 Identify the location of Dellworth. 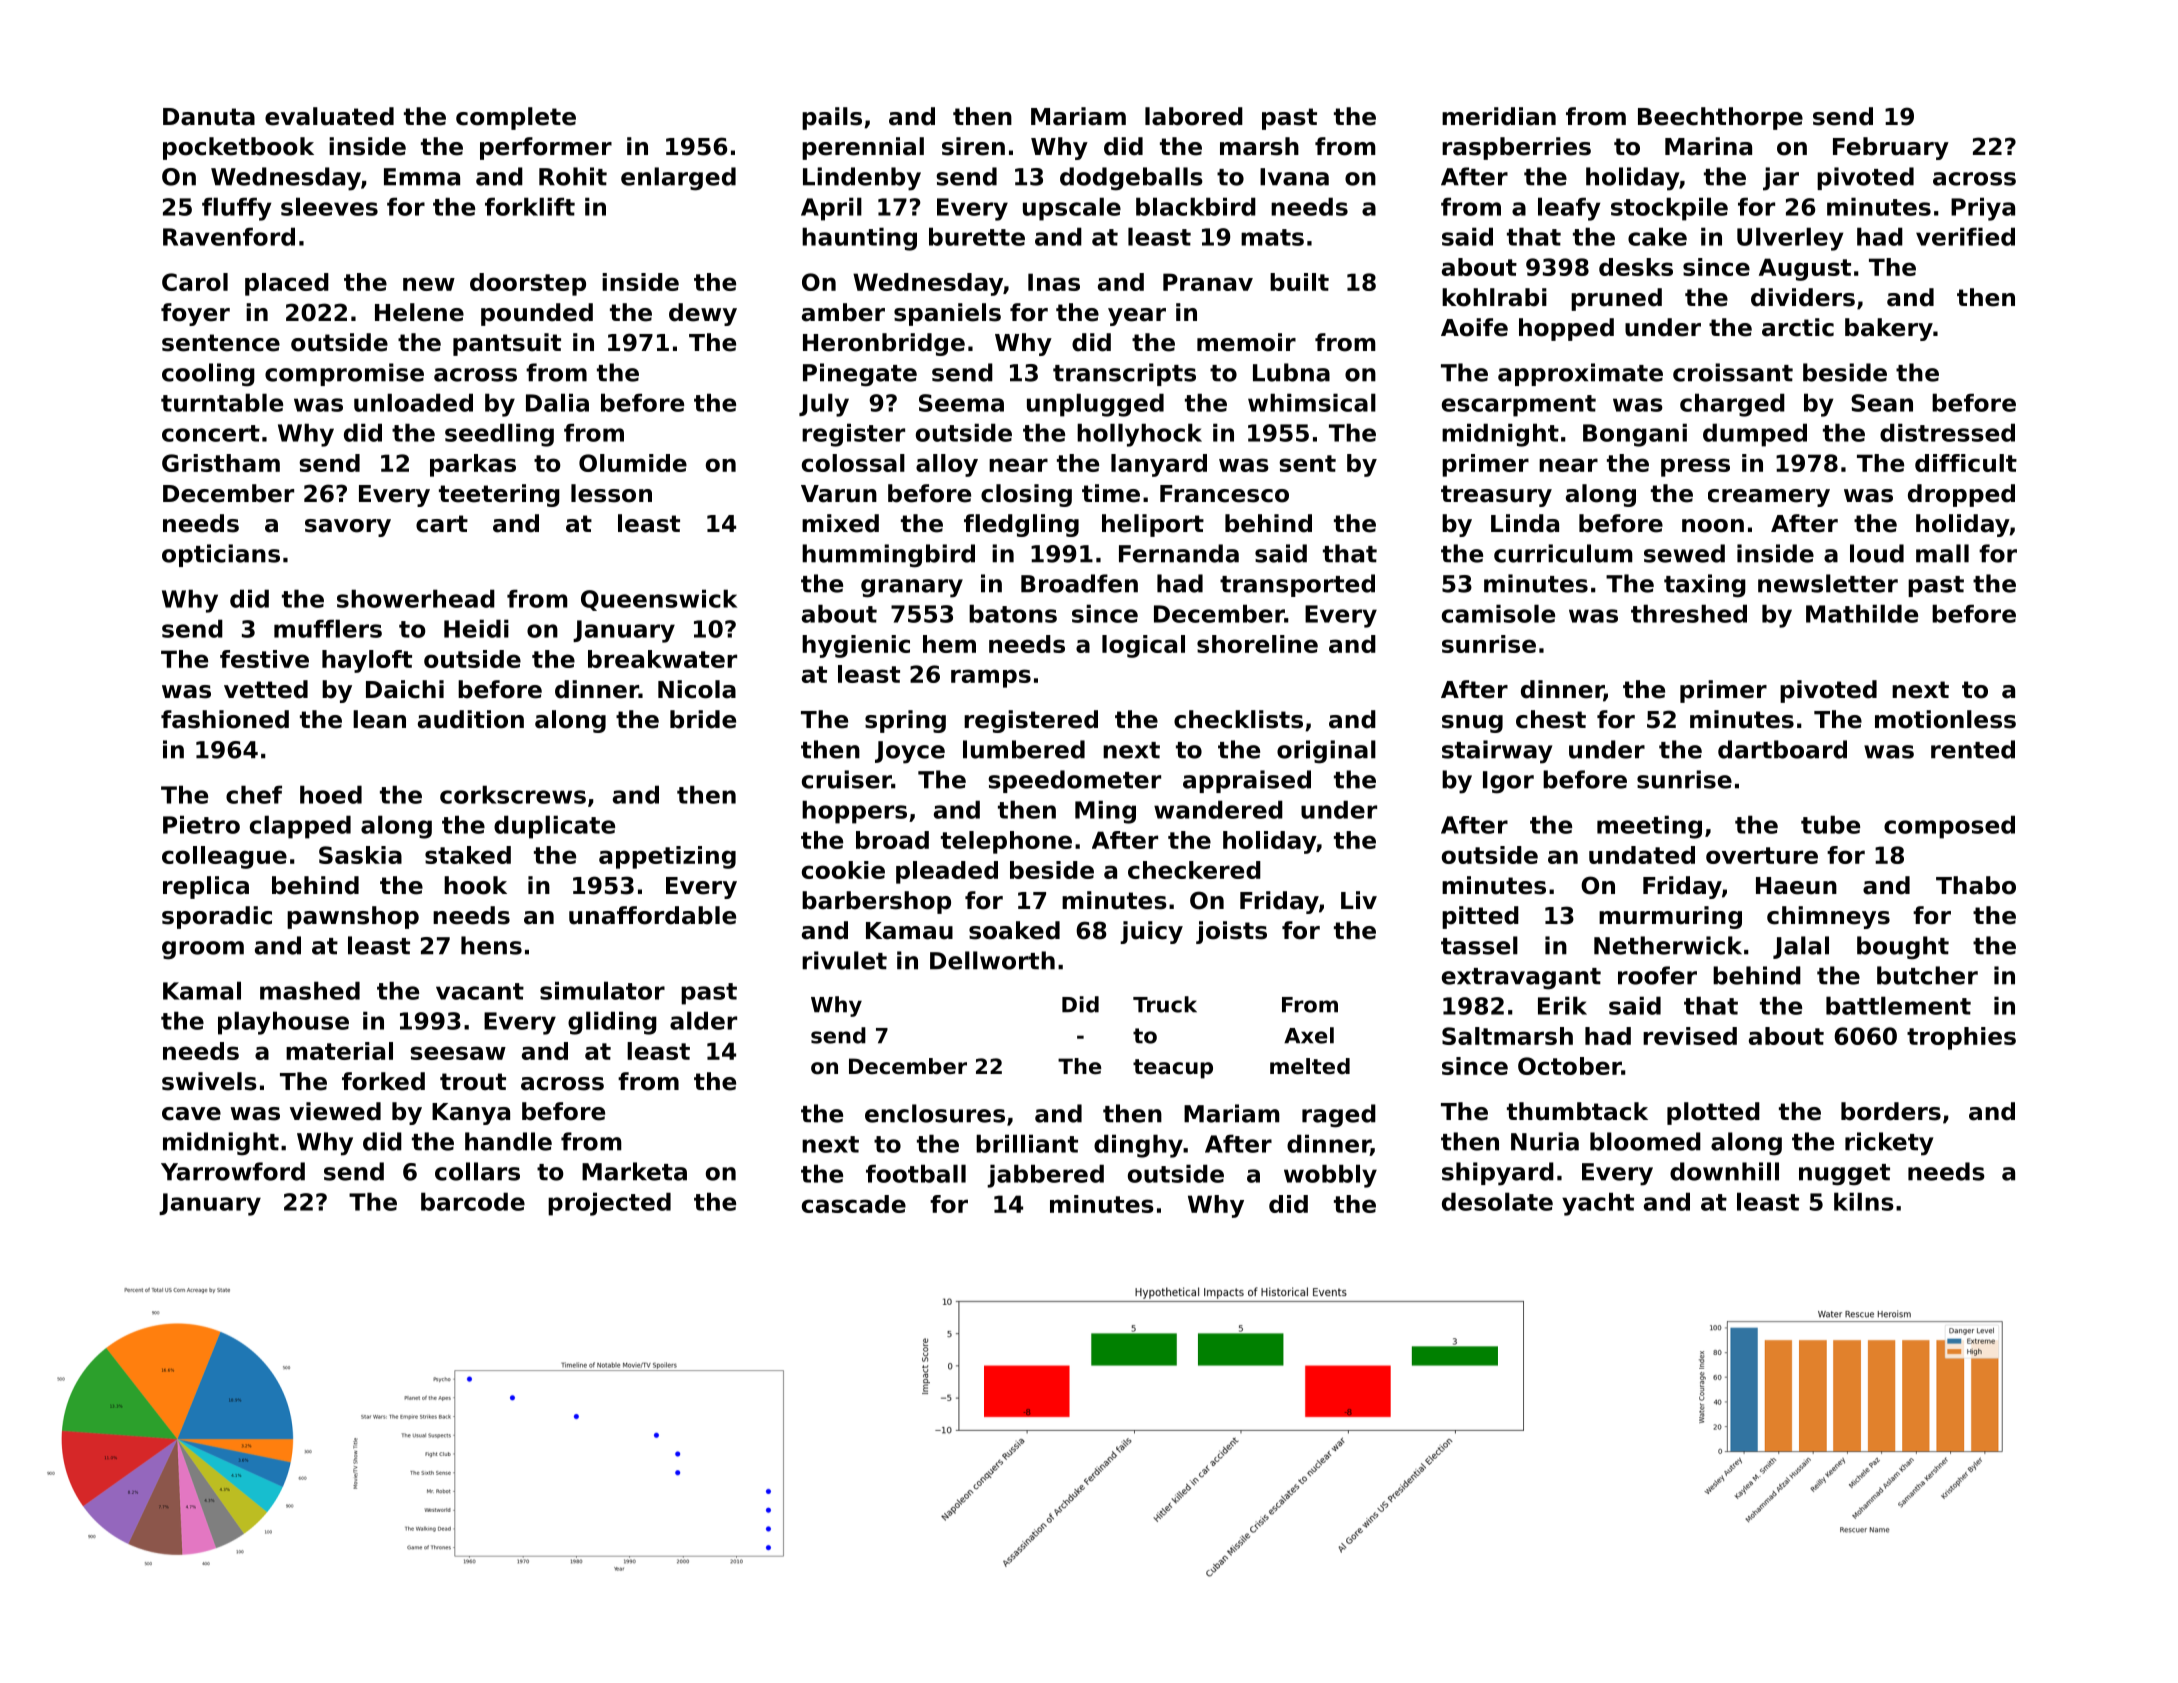
(992, 960).
